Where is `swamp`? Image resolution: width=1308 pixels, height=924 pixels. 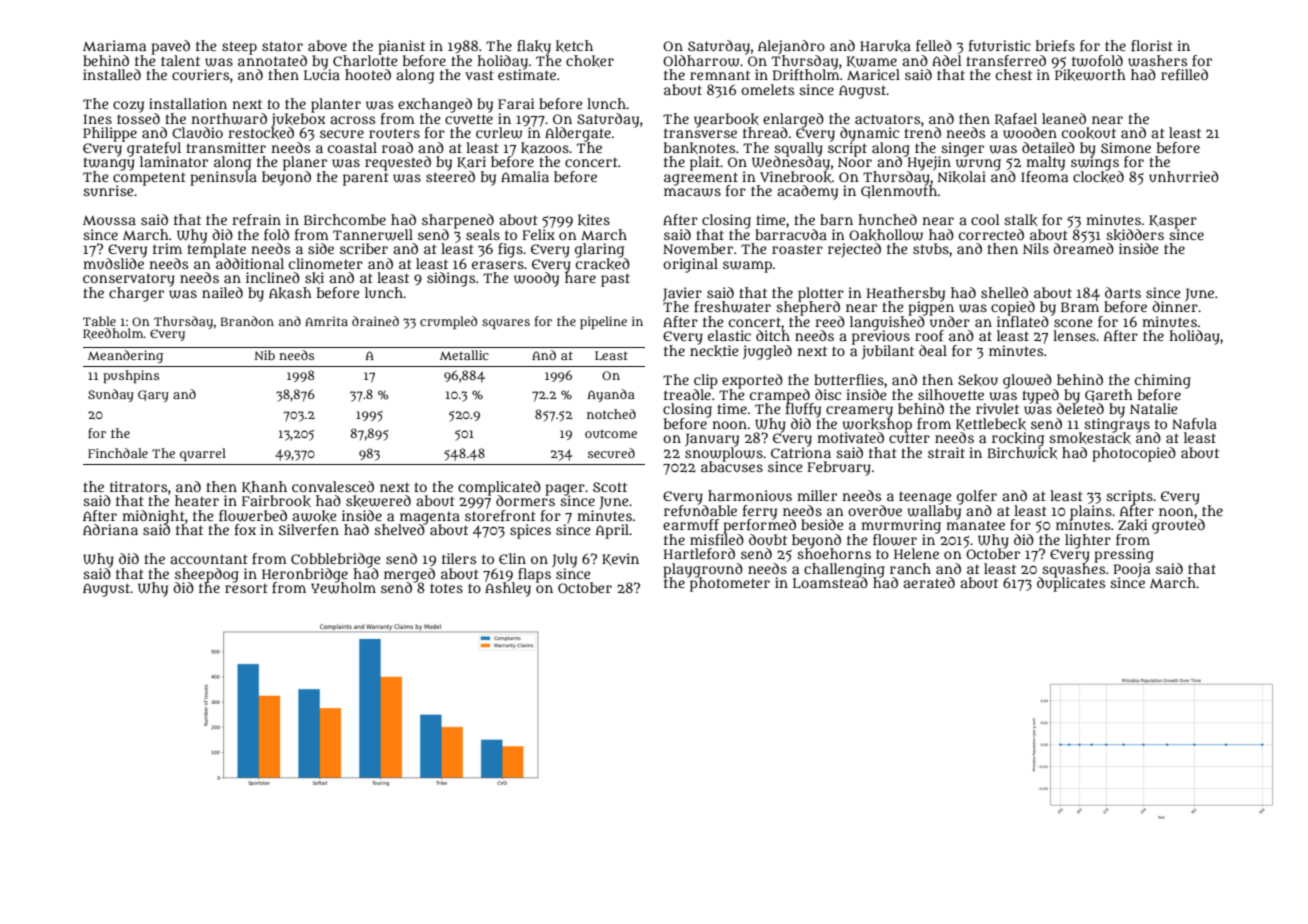 swamp is located at coordinates (747, 267).
